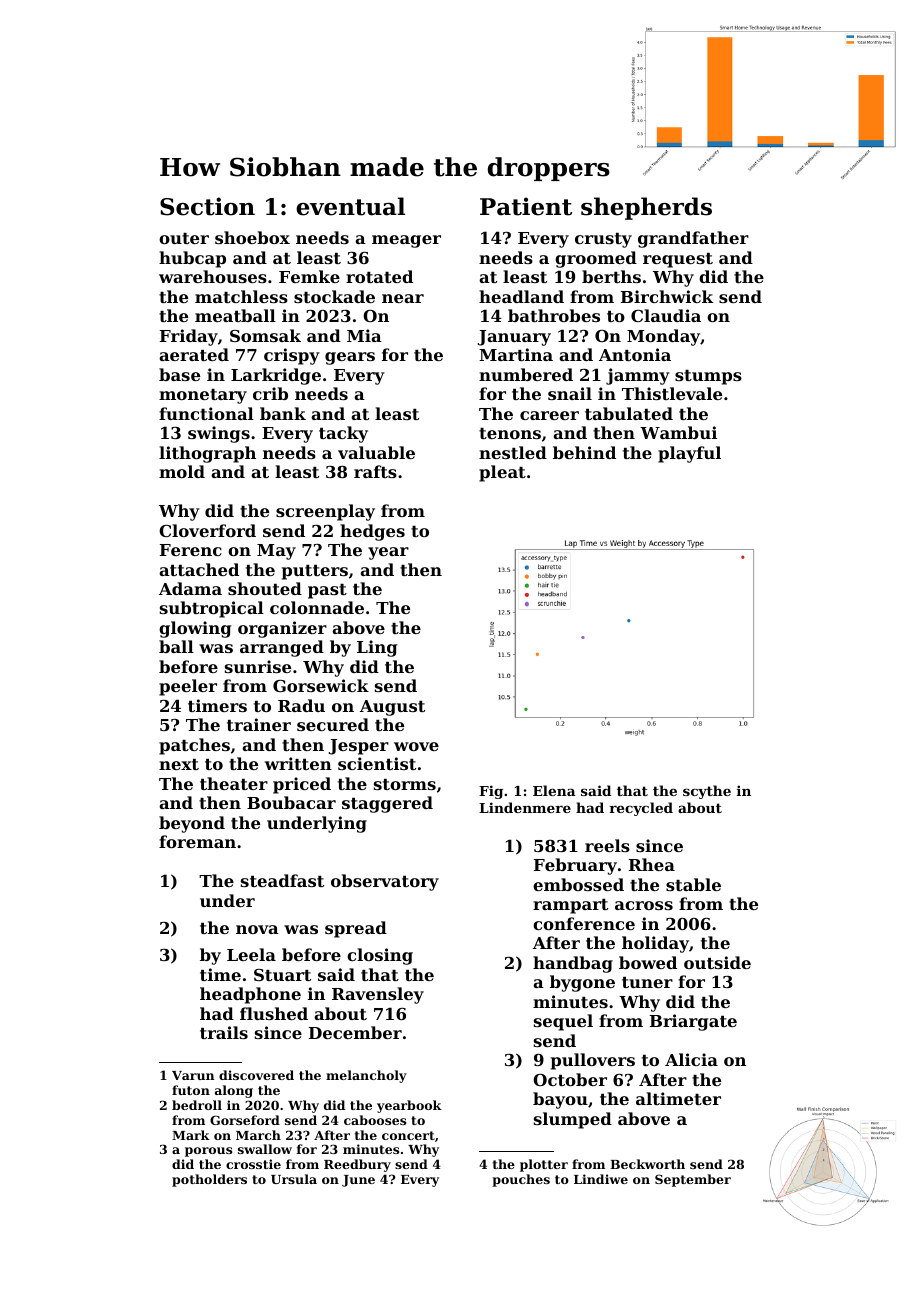  I want to click on Alicia, so click(691, 1059).
